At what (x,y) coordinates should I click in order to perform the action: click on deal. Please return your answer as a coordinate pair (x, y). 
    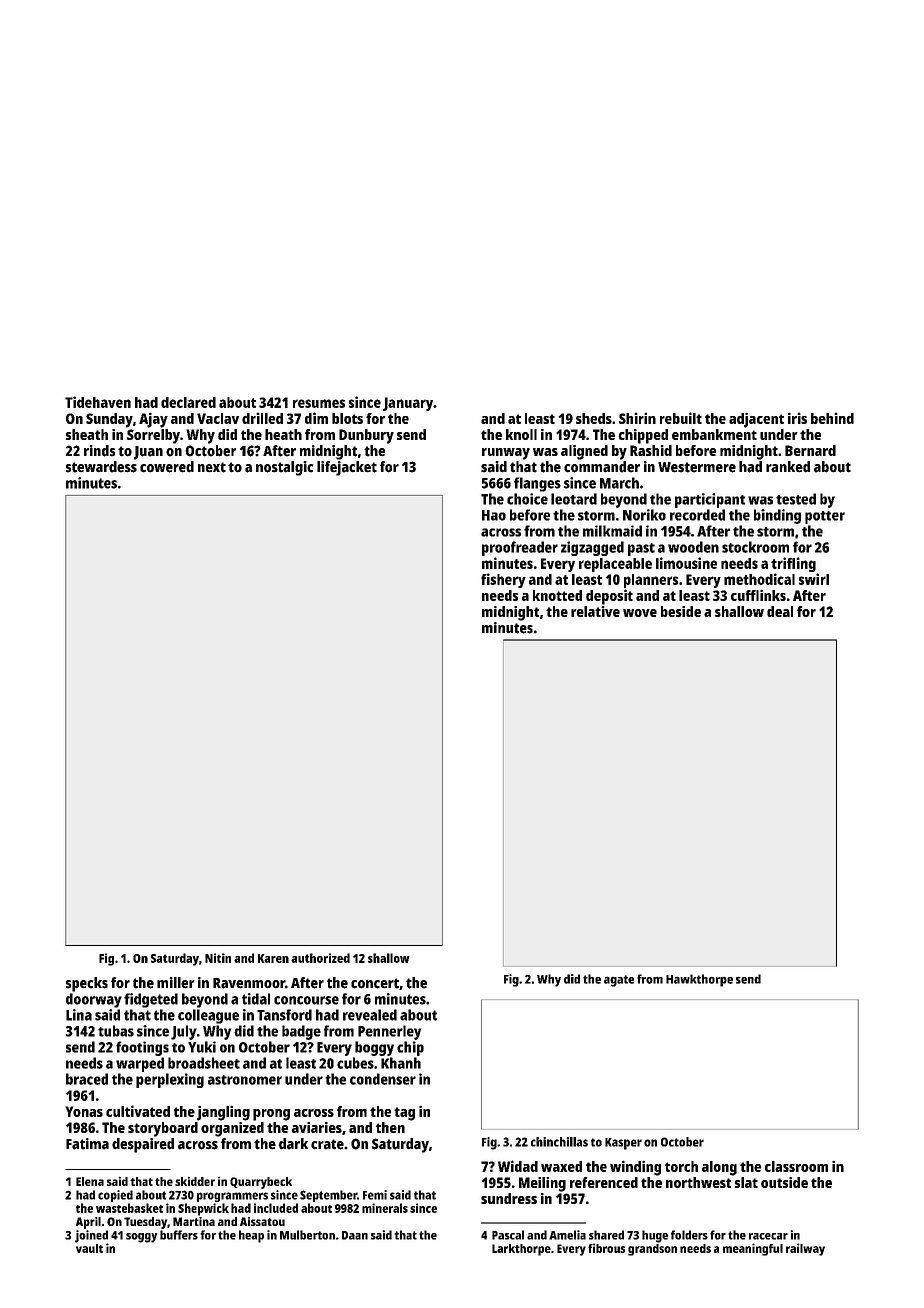
    Looking at the image, I should click on (780, 611).
